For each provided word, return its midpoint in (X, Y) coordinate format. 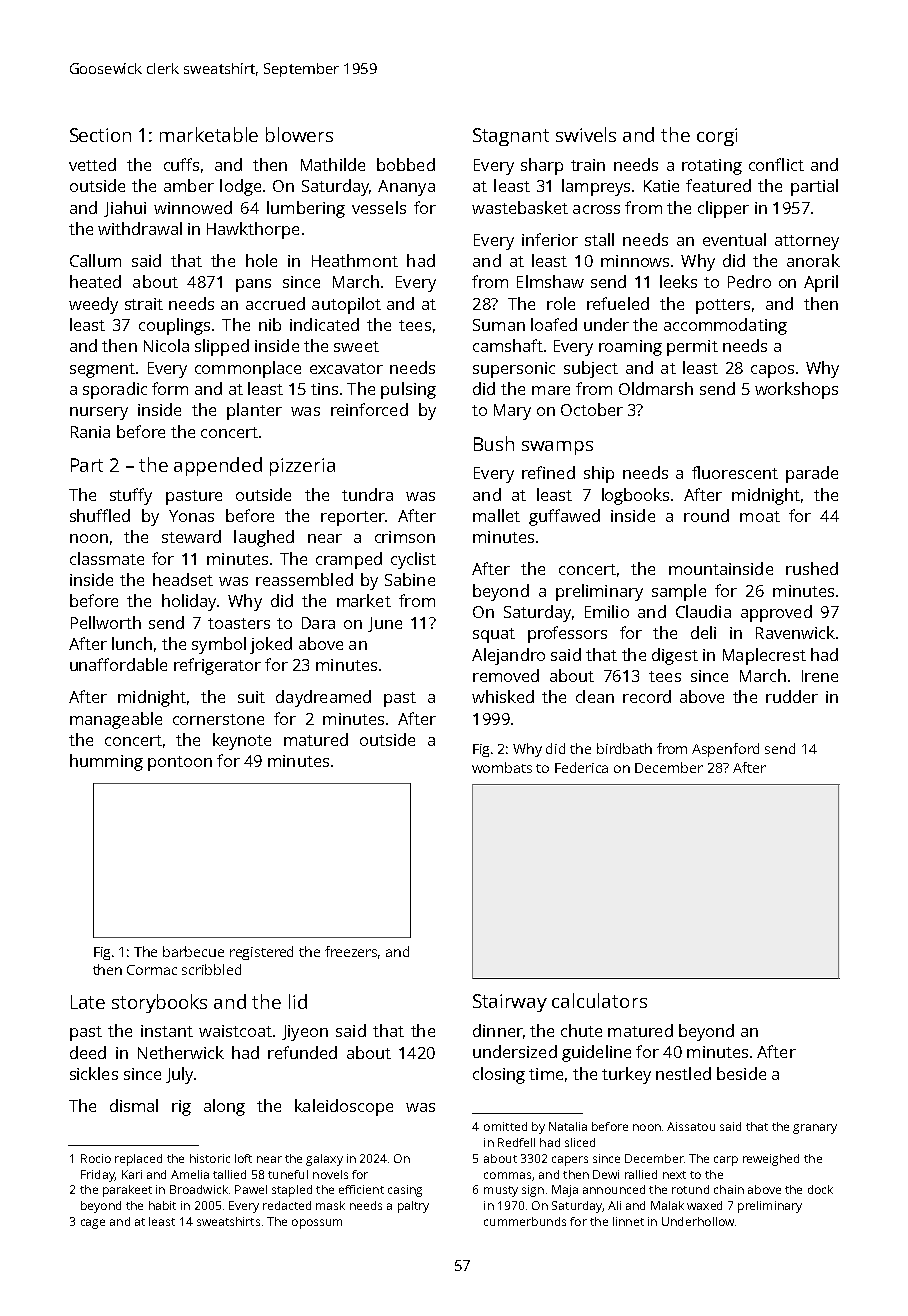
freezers (351, 951)
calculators (599, 1000)
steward (191, 536)
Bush (494, 443)
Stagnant (511, 137)
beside (741, 1073)
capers (570, 1161)
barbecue (193, 951)
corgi (717, 137)
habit (162, 1205)
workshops (796, 390)
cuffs (181, 164)
